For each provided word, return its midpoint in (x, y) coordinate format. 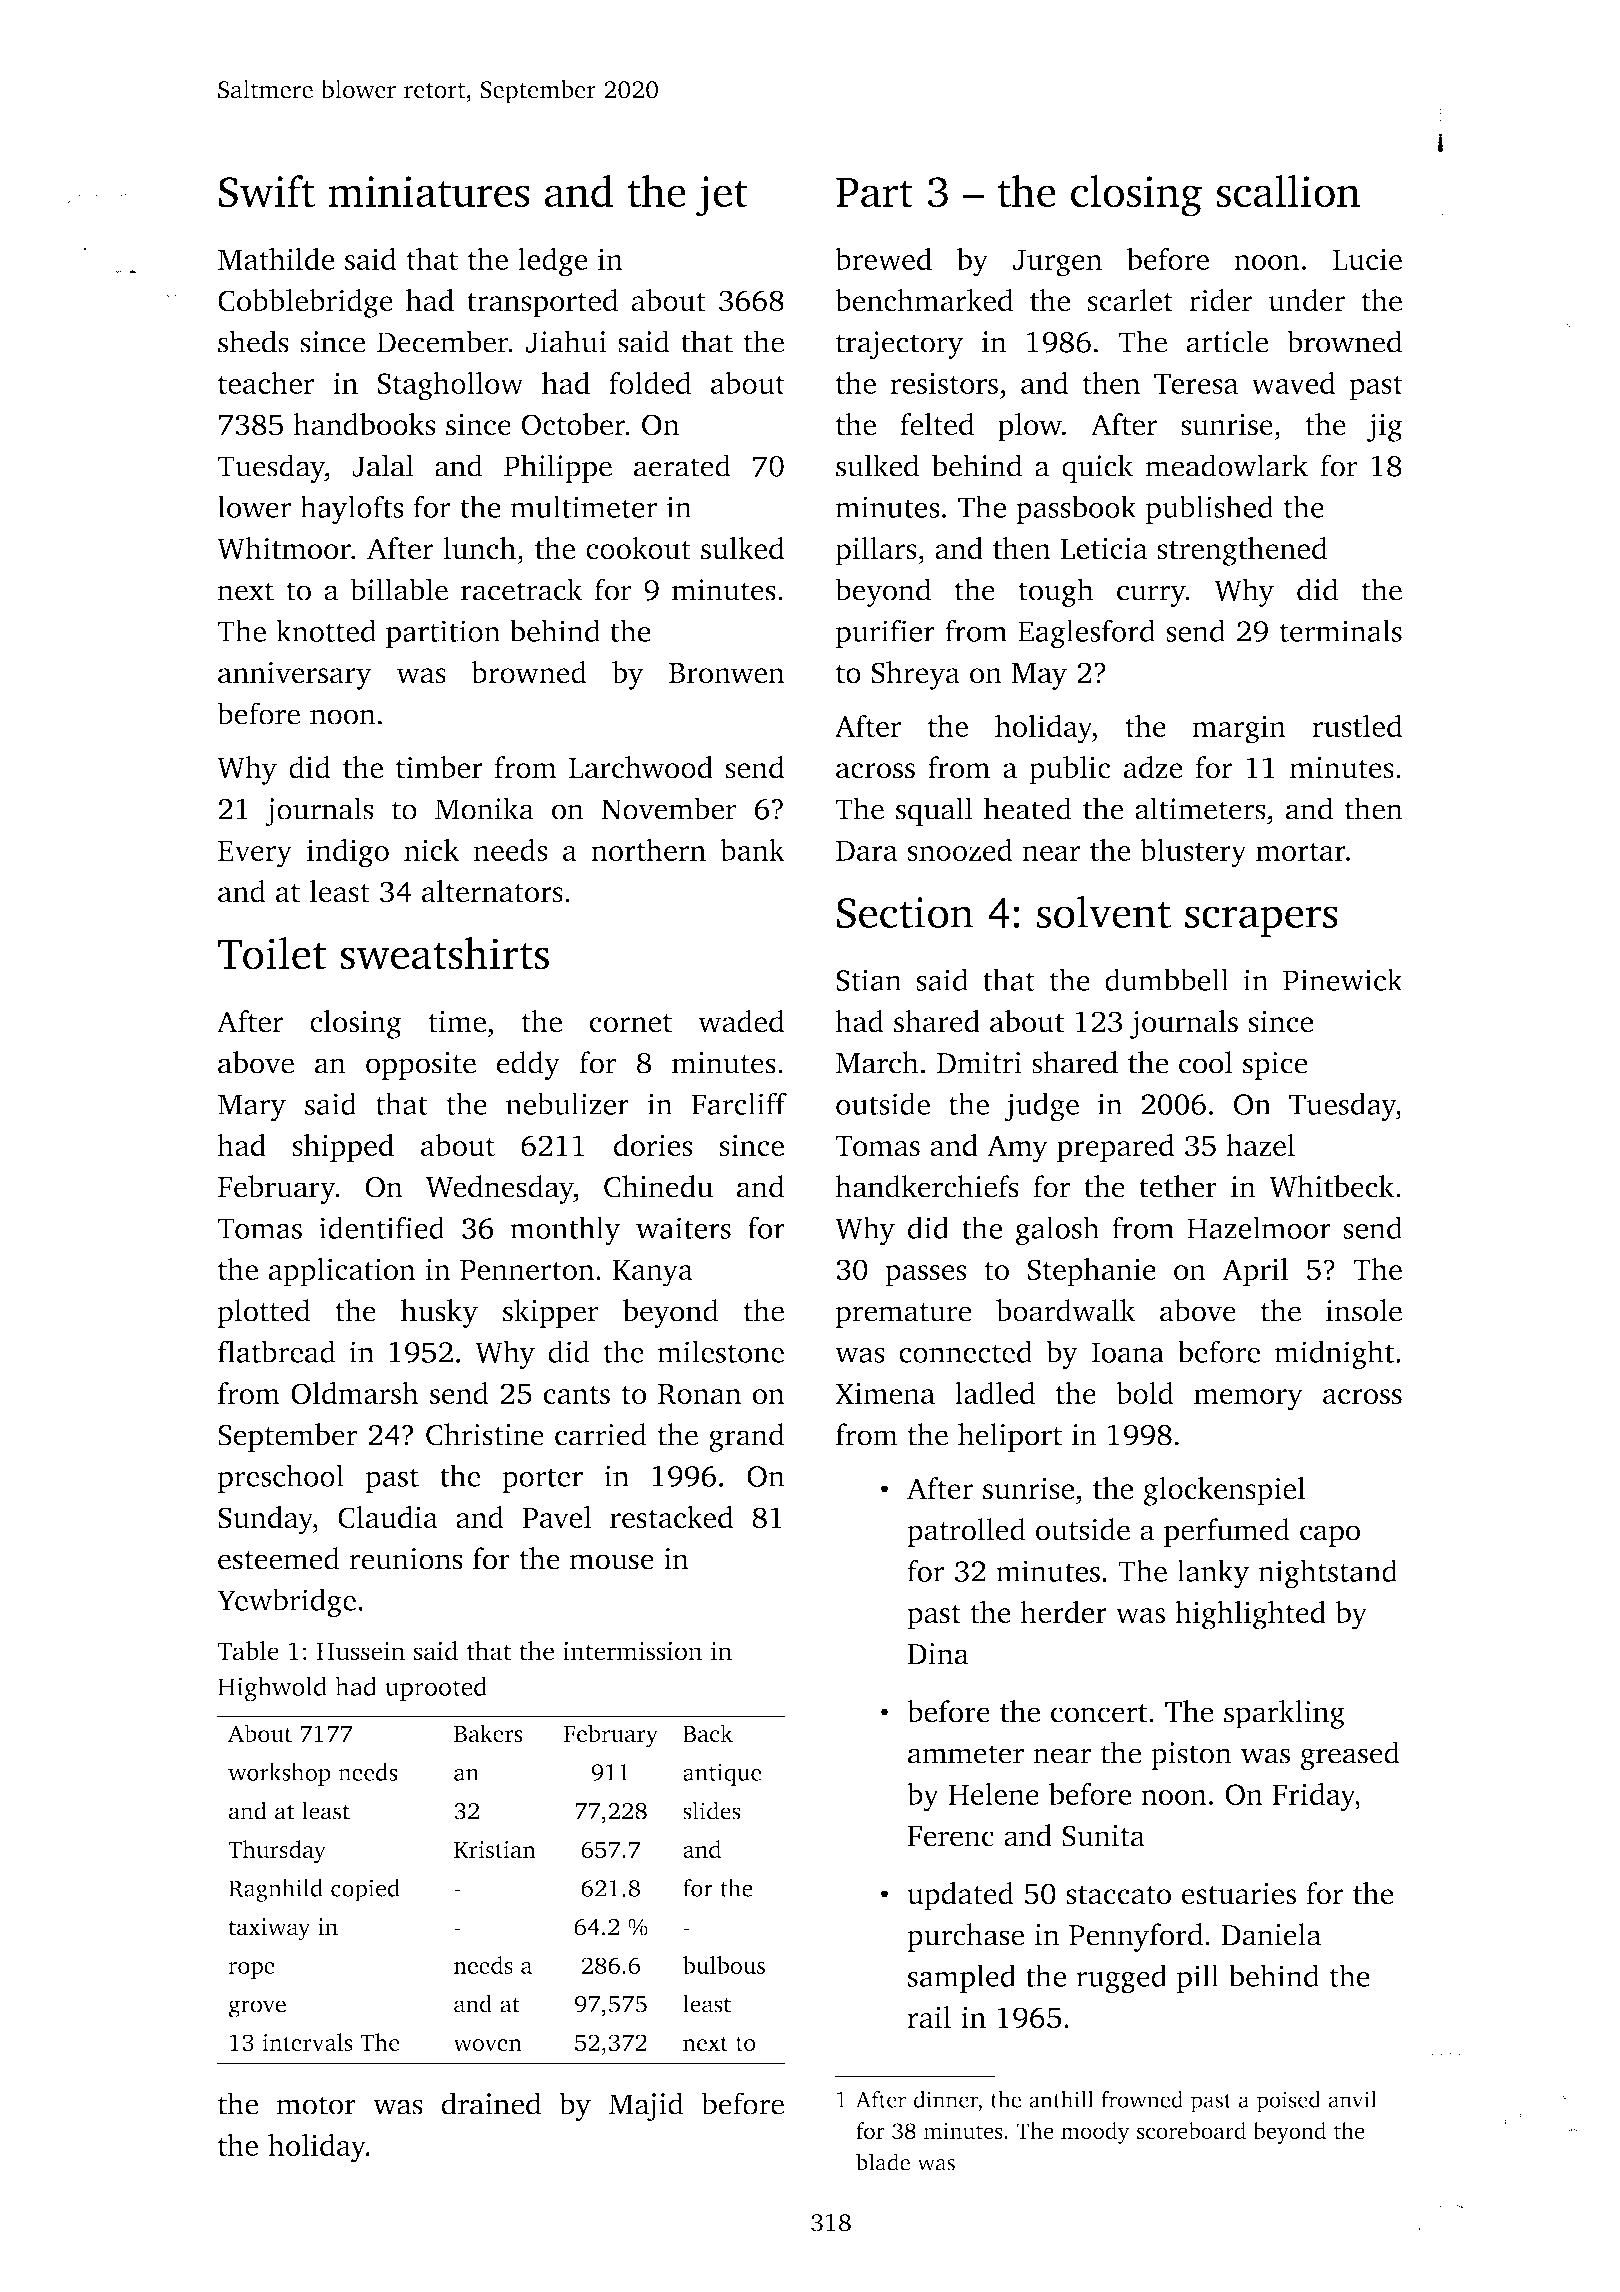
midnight (1334, 1355)
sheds (253, 341)
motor (316, 2105)
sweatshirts (444, 953)
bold (1145, 1393)
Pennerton (527, 1270)
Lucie (1367, 259)
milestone (720, 1351)
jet (722, 196)
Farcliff (739, 1103)
